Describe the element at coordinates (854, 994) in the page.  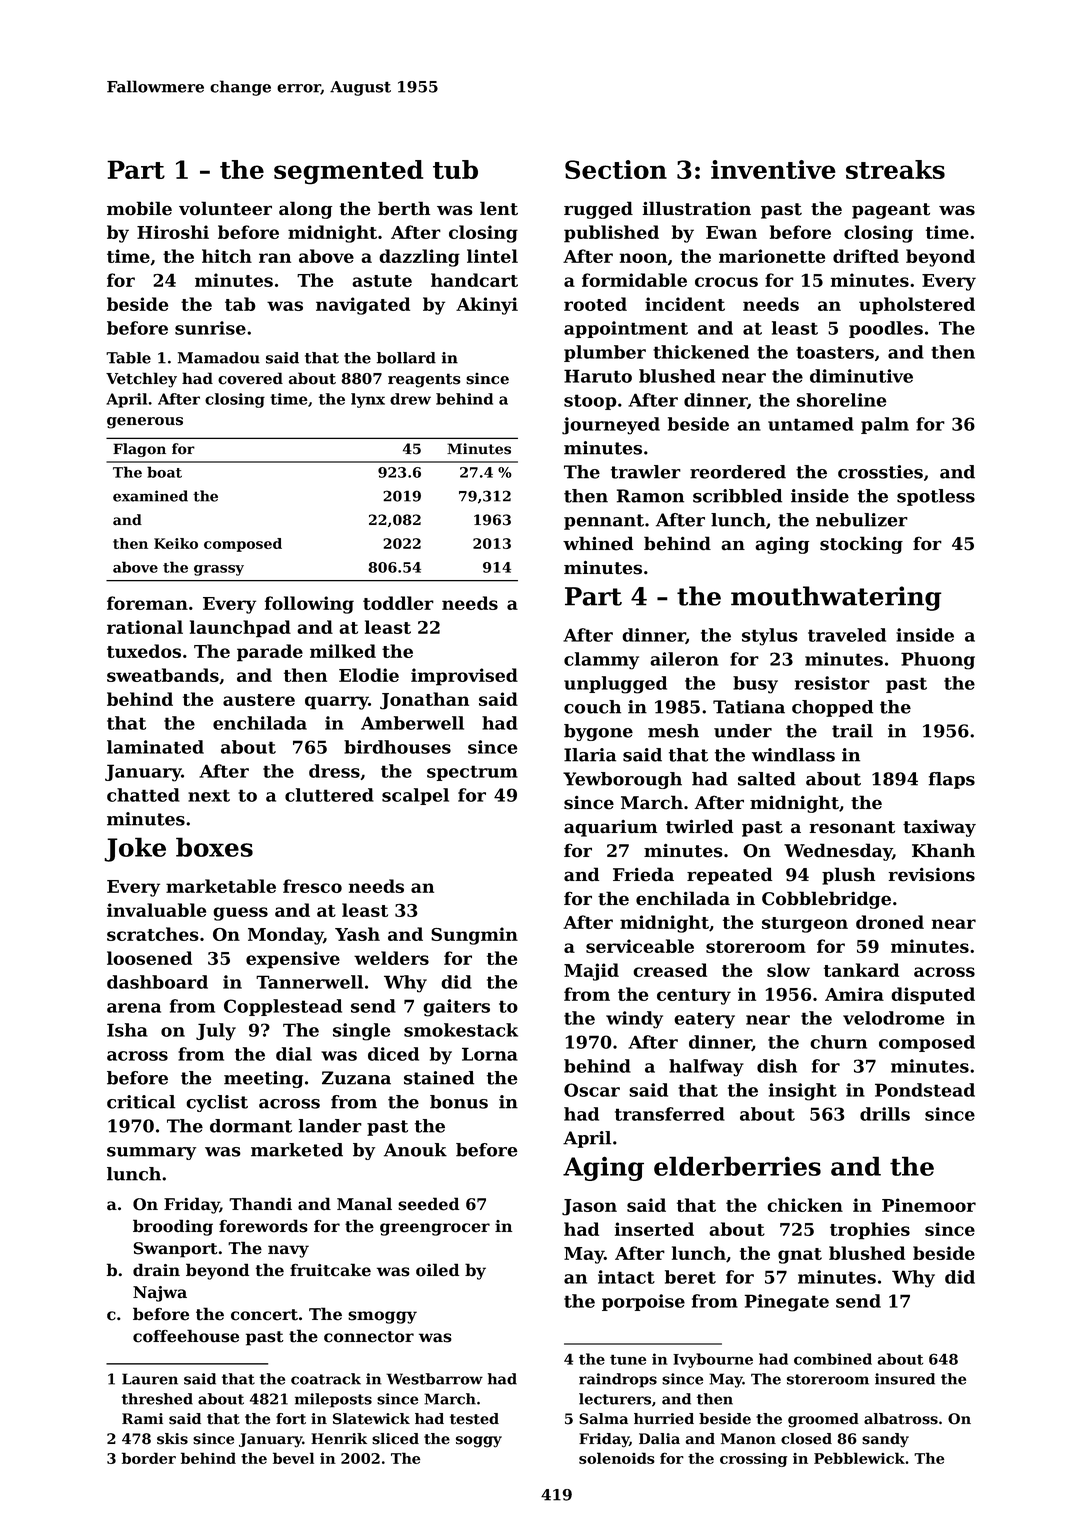
I see `Amira` at that location.
